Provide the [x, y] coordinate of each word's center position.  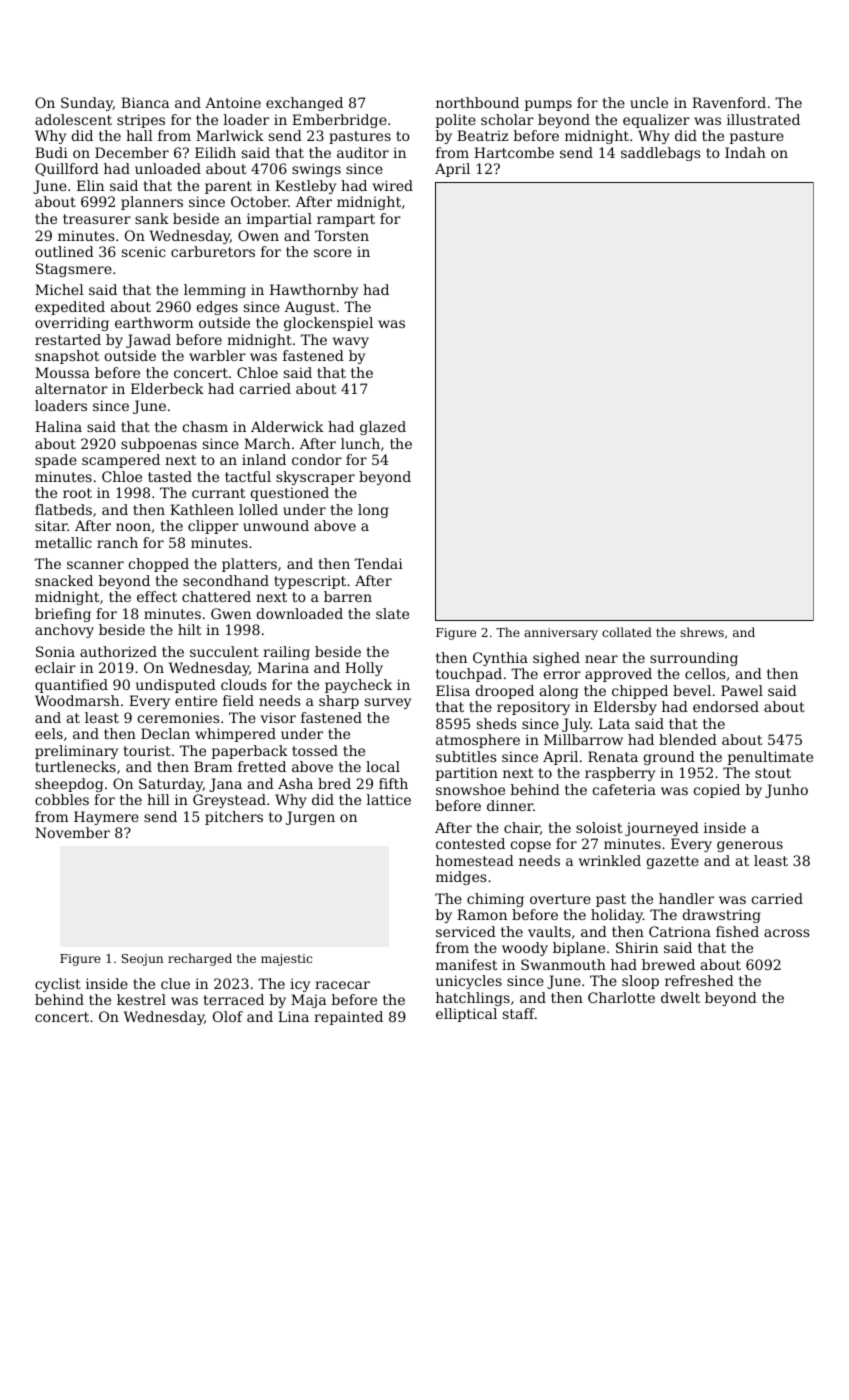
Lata [614, 723]
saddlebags [660, 154]
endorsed [726, 706]
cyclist [58, 985]
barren [348, 596]
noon [133, 527]
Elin [90, 185]
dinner [510, 805]
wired [393, 185]
